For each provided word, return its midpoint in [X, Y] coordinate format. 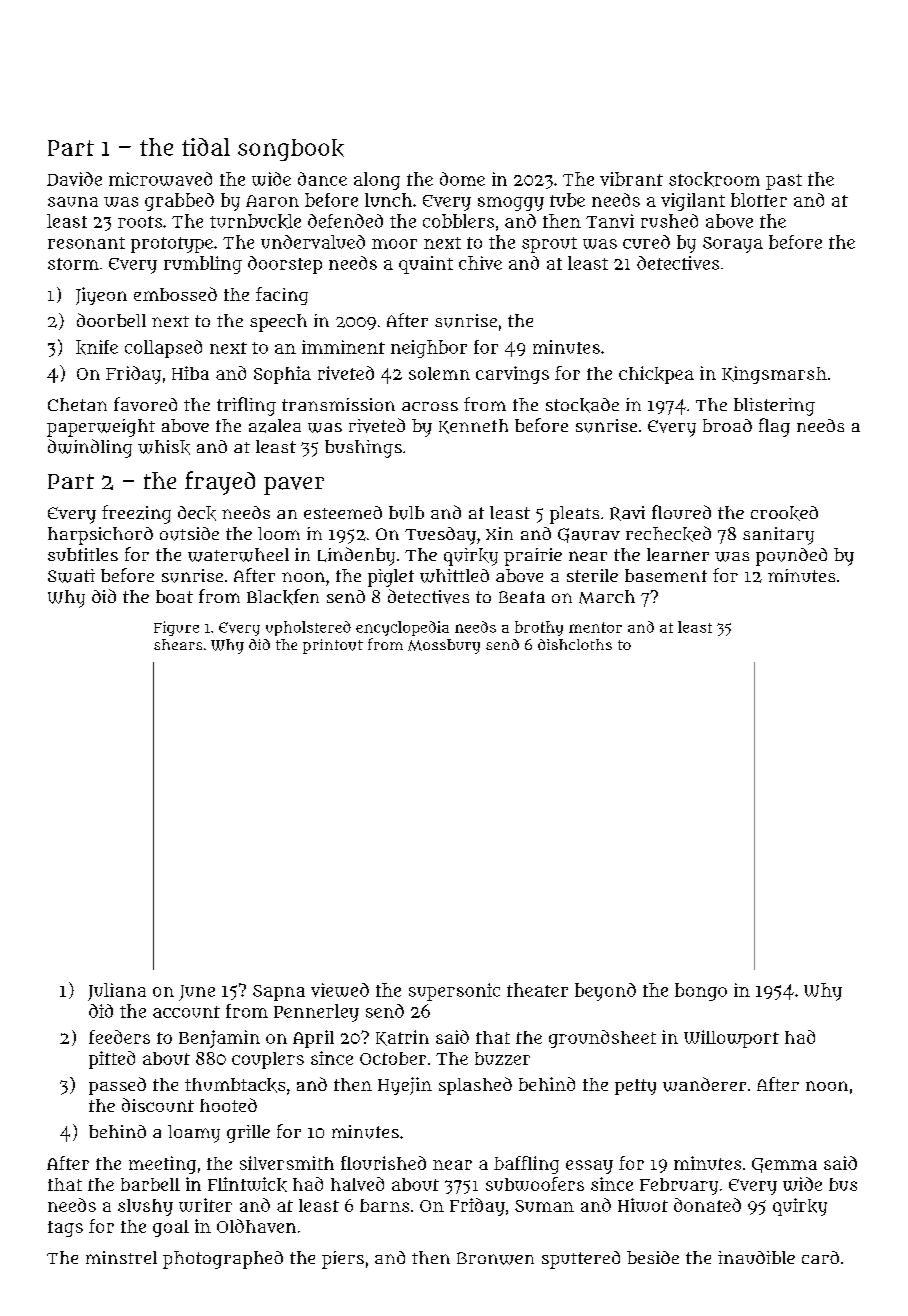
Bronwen [495, 1258]
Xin [499, 533]
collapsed [163, 349]
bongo [701, 992]
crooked [784, 513]
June [197, 993]
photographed [223, 1260]
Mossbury [444, 646]
